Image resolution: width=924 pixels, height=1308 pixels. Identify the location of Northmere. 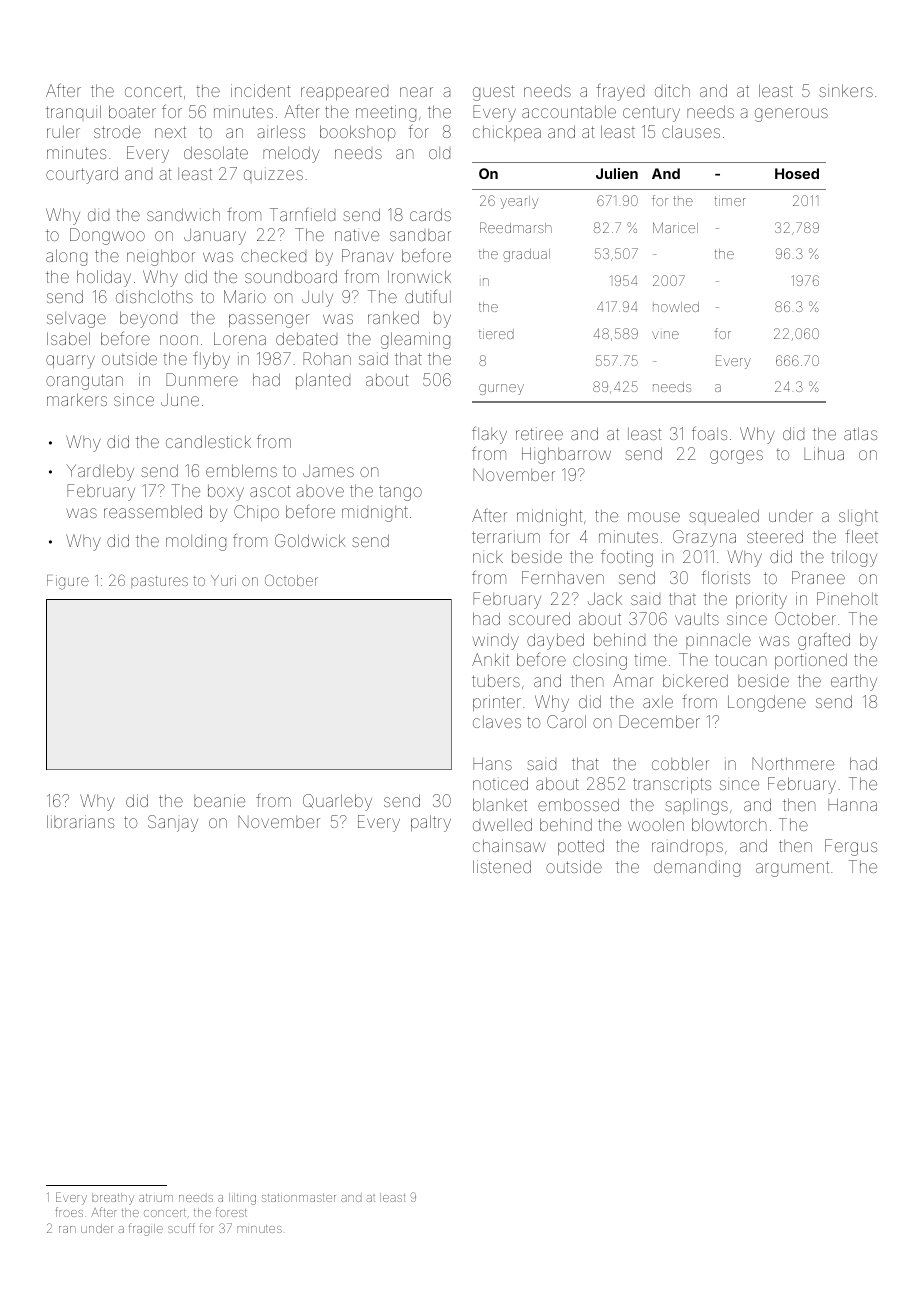
(793, 763).
